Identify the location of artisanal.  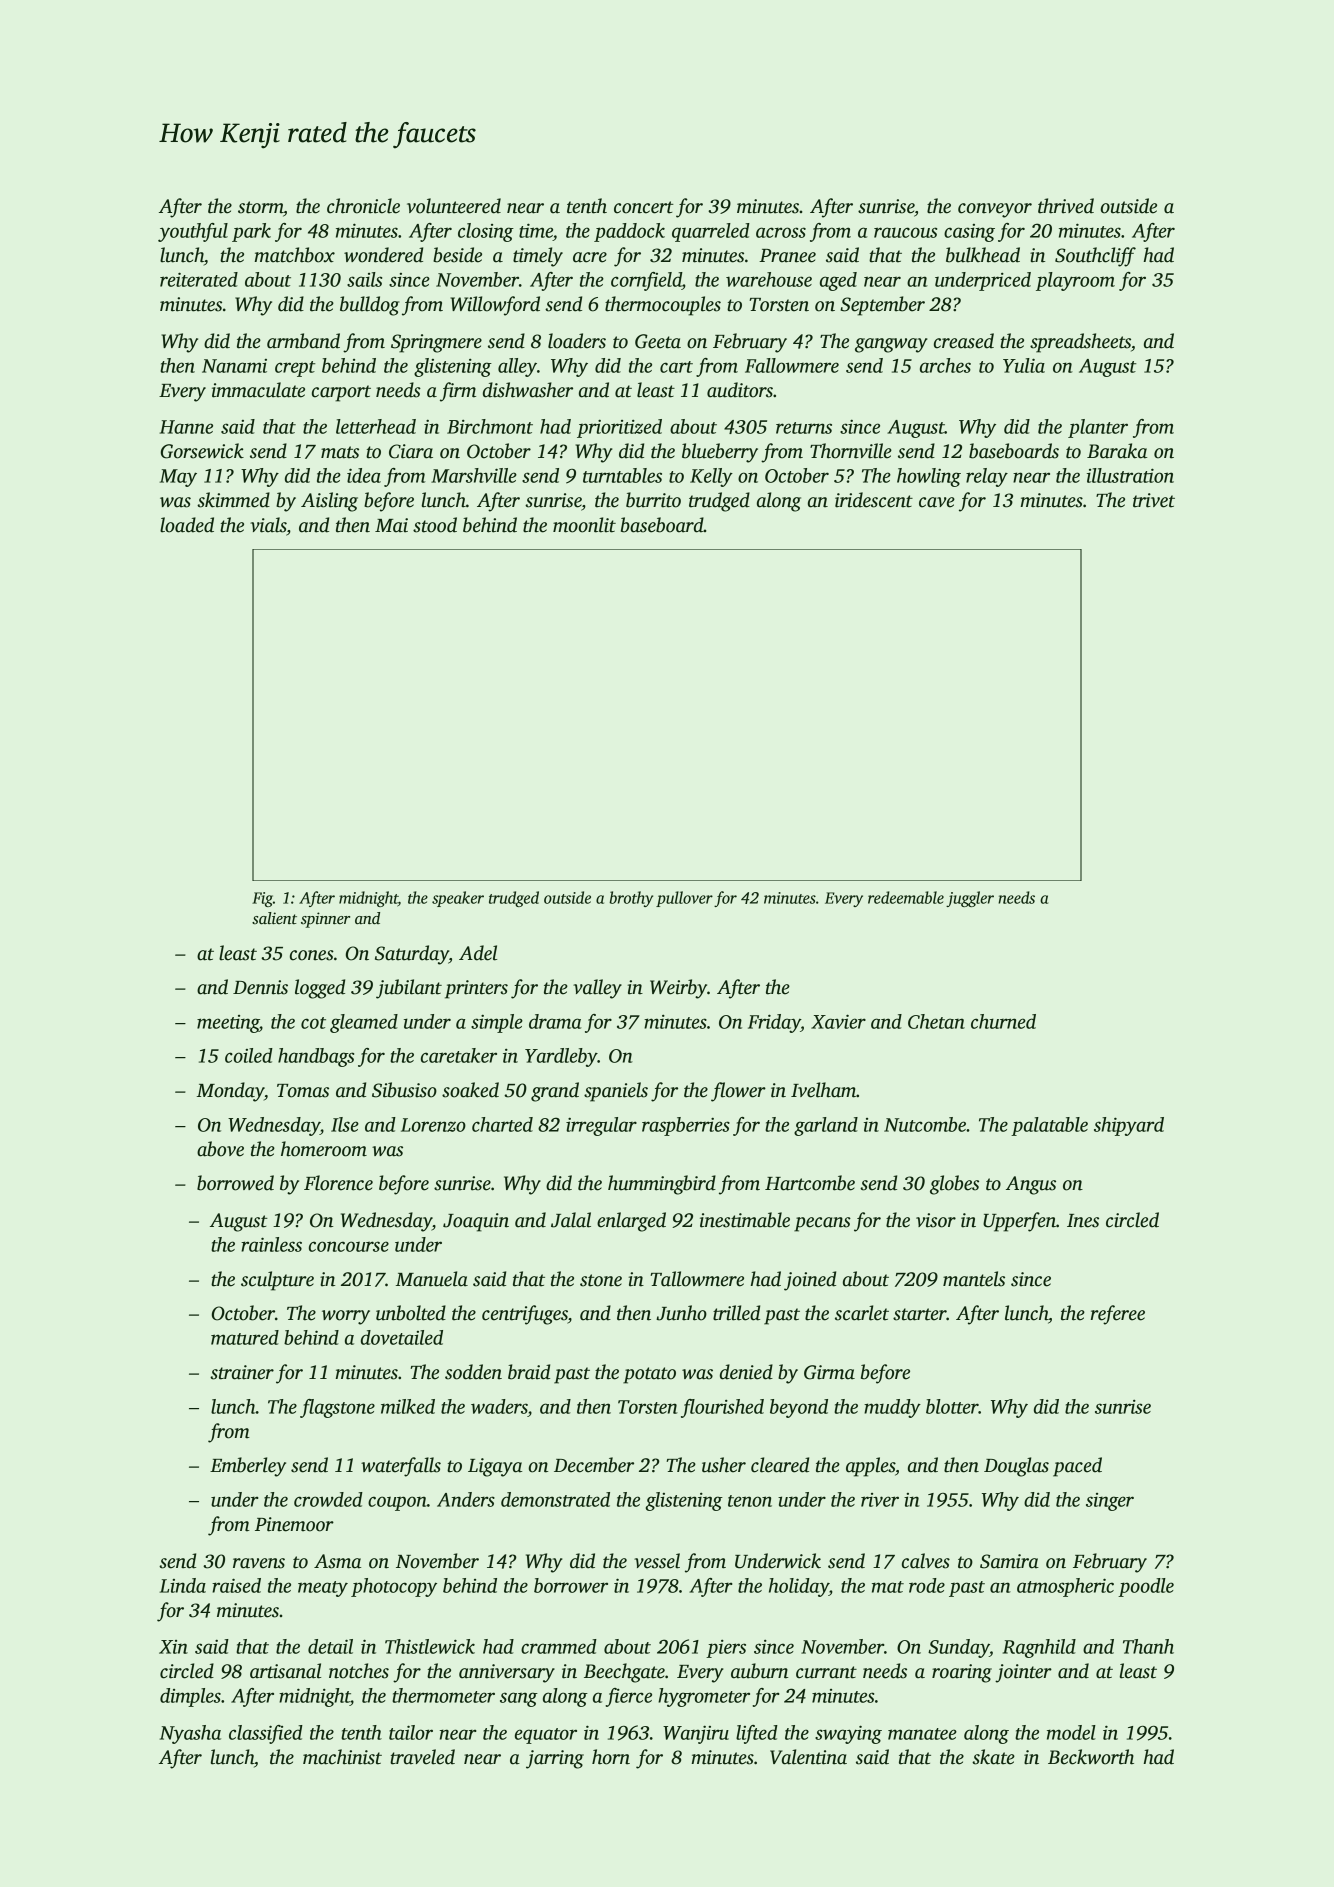
(285, 1671).
